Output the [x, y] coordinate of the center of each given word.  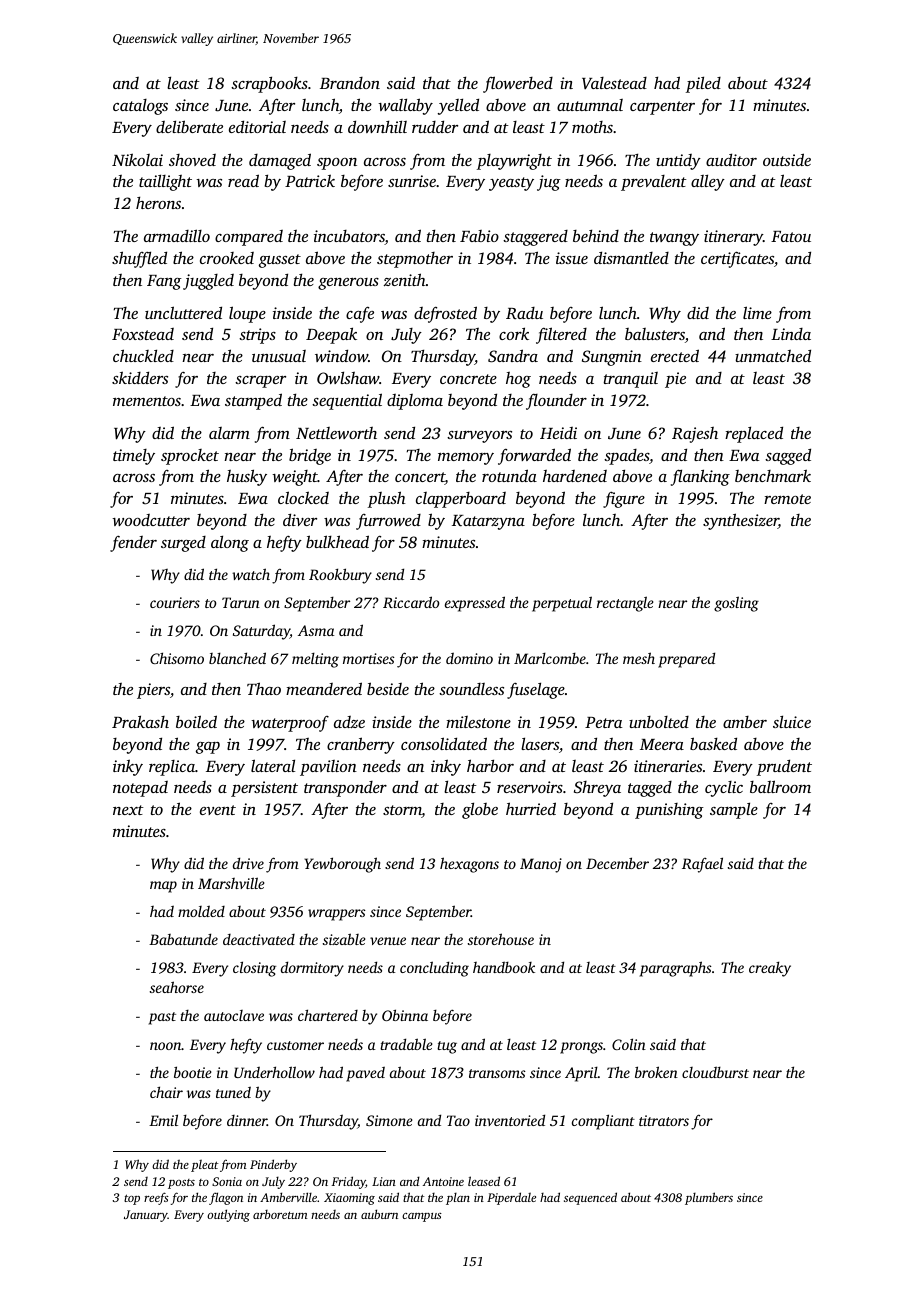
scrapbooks [269, 84]
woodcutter [151, 520]
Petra [603, 722]
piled [703, 84]
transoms [497, 1073]
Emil [163, 1120]
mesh [639, 658]
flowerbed [518, 84]
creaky [770, 969]
